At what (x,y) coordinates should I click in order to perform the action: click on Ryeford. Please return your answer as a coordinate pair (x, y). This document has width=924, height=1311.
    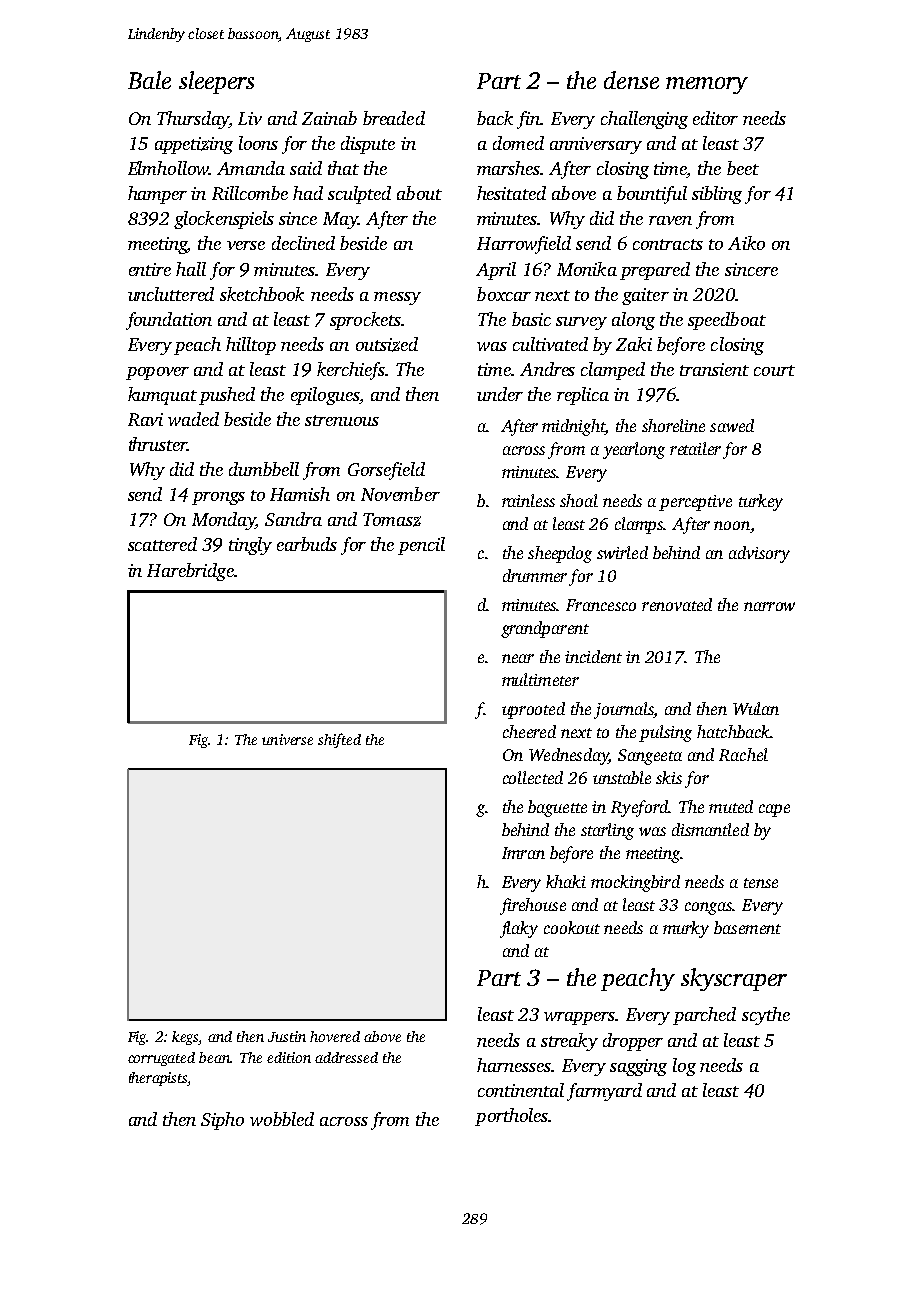
    Looking at the image, I should click on (639, 808).
